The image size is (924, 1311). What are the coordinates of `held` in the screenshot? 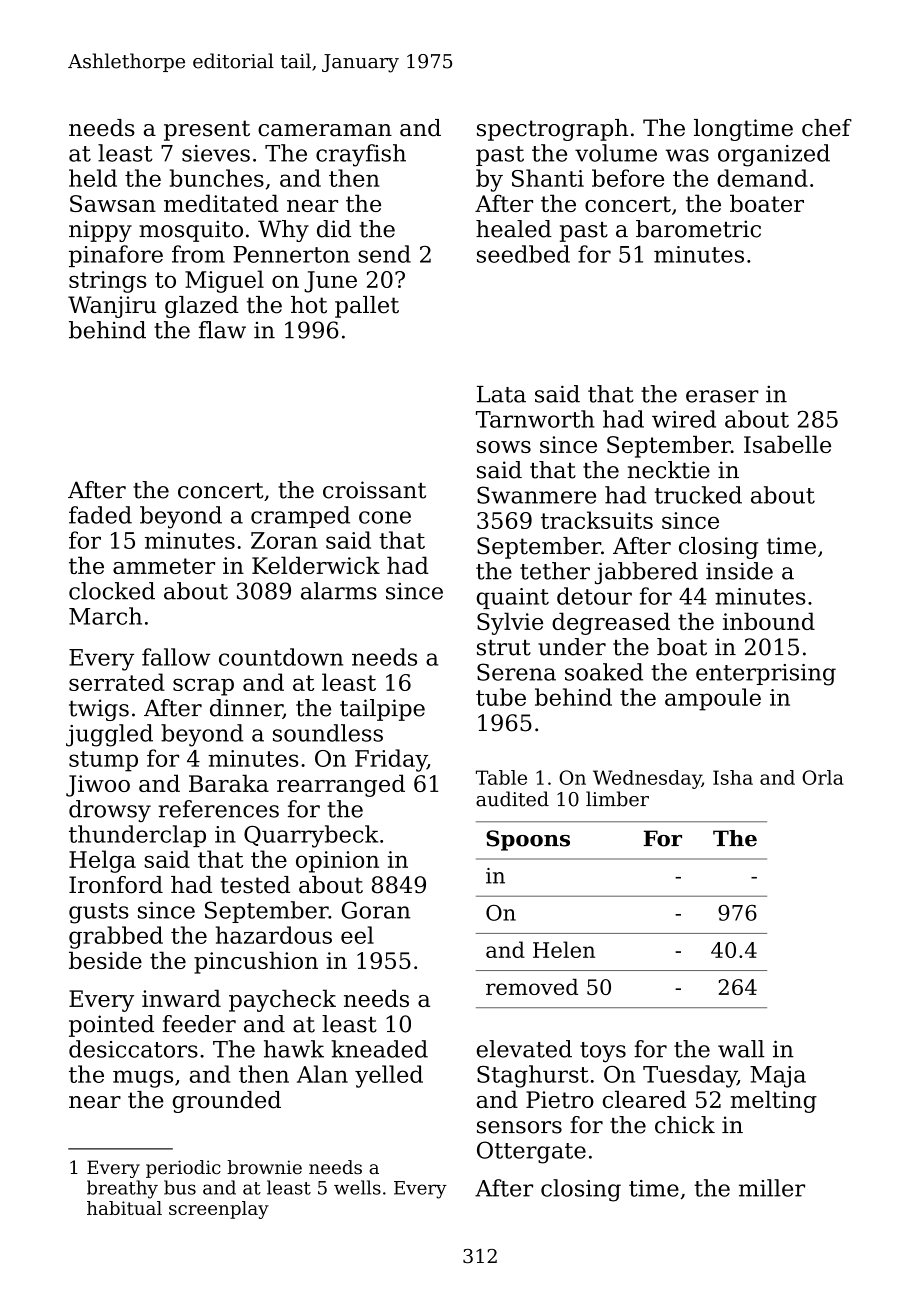 It's located at (93, 178).
